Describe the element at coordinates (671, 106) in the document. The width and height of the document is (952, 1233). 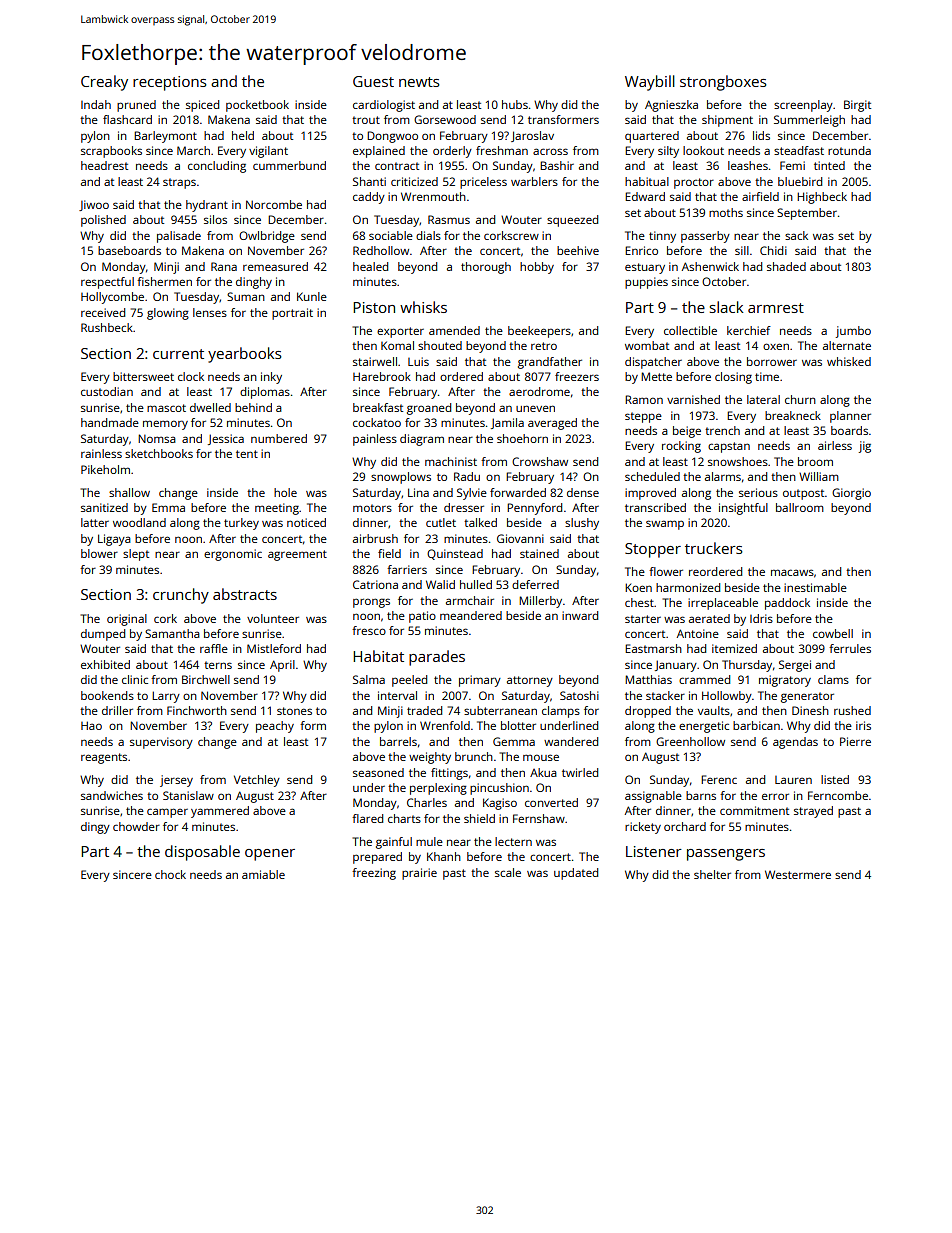
I see `Agnieszka` at that location.
